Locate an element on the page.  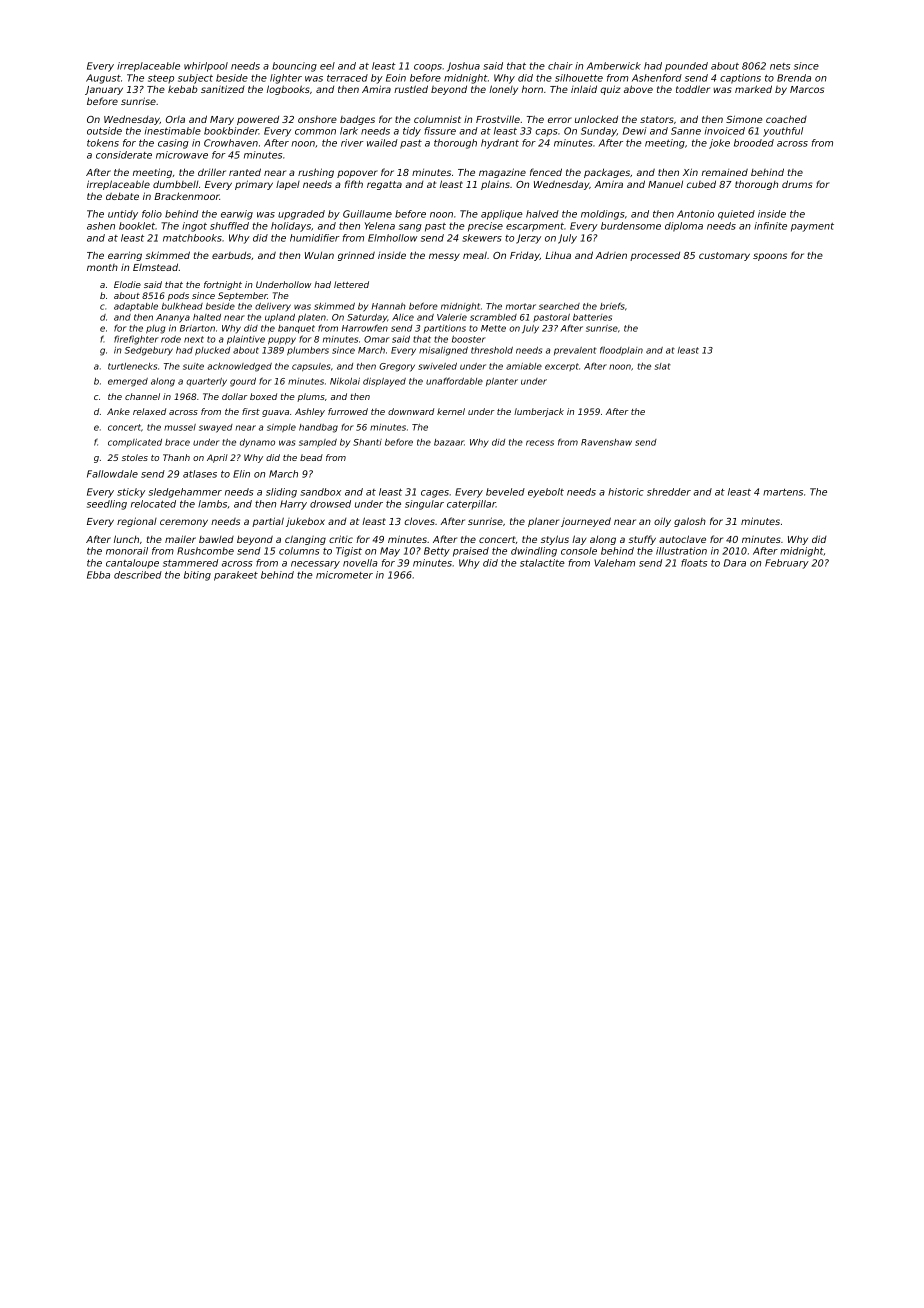
rustled is located at coordinates (411, 89).
